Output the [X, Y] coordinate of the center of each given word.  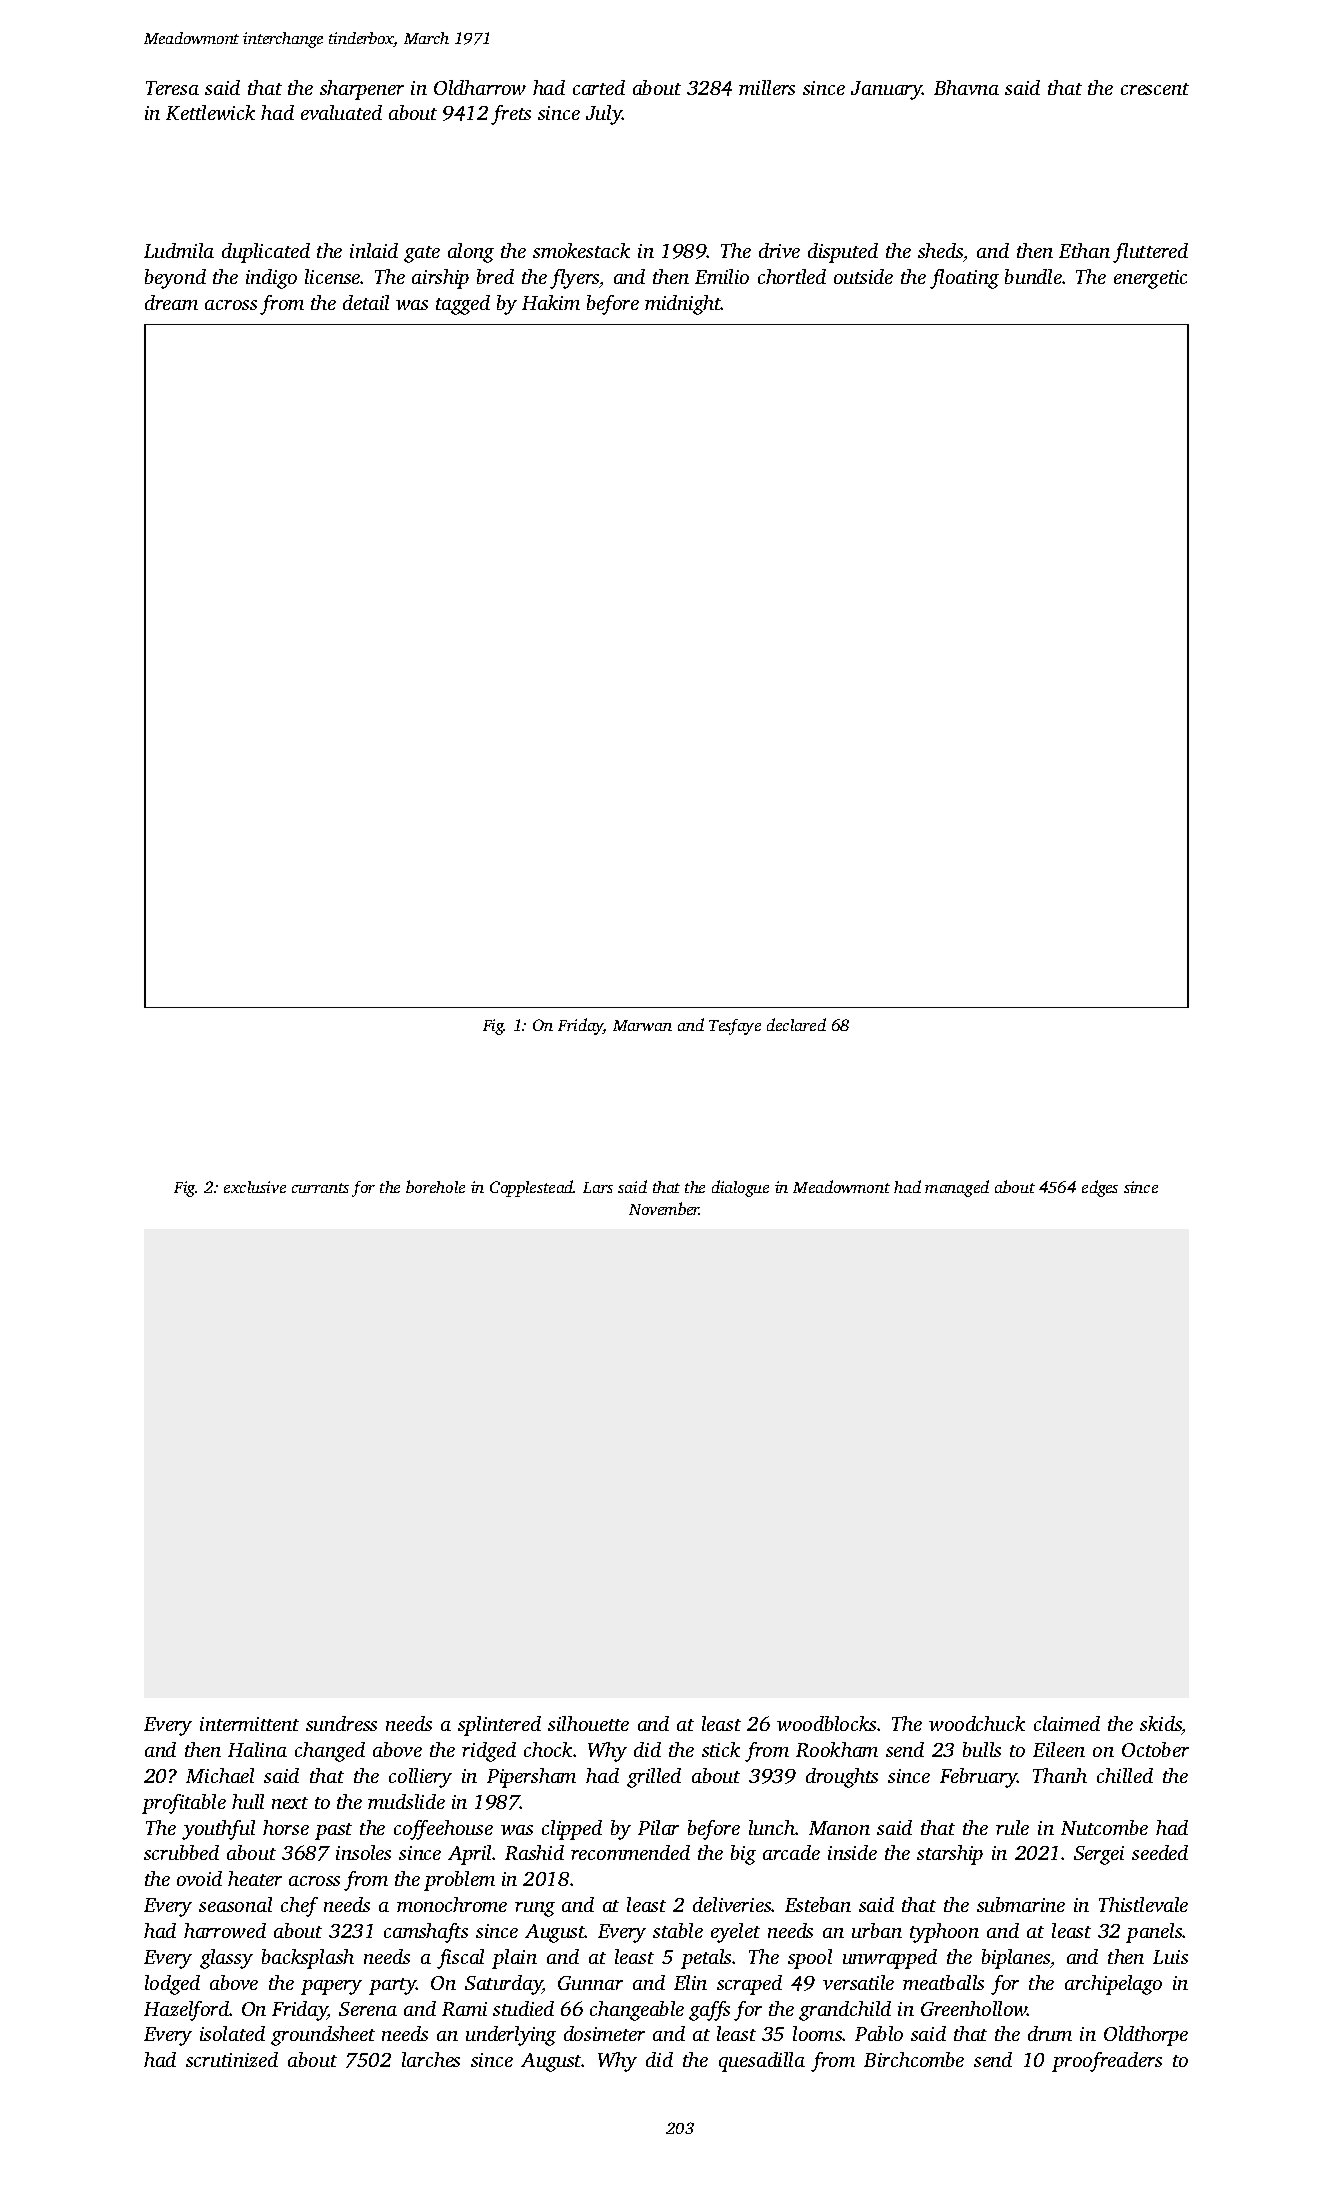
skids [1161, 1723]
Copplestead [532, 1188]
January [887, 90]
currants [320, 1188]
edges [1100, 1188]
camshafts [426, 1933]
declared [796, 1024]
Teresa [172, 88]
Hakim [551, 302]
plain [514, 1959]
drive [779, 250]
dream [171, 302]
